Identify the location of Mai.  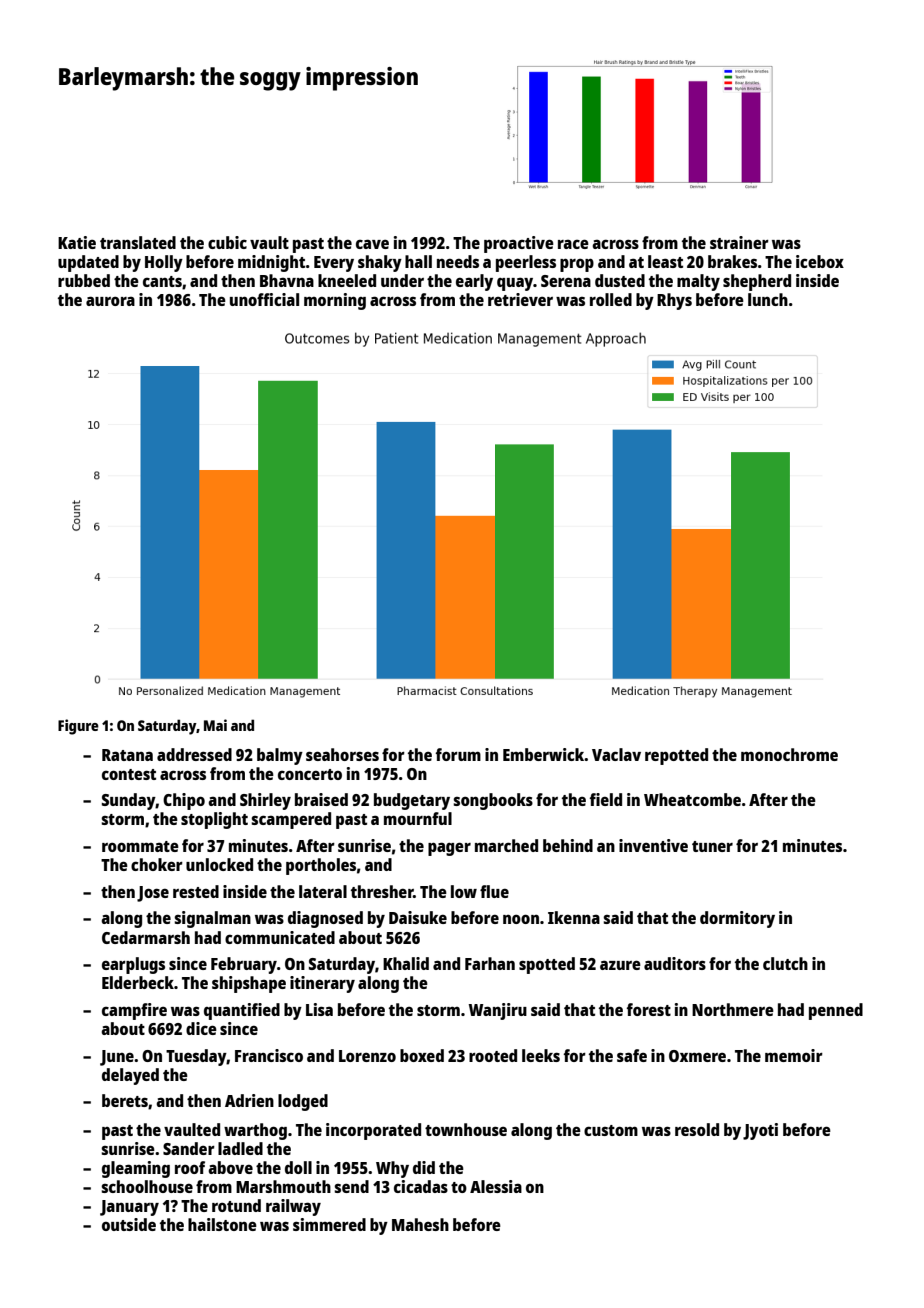
(215, 725).
